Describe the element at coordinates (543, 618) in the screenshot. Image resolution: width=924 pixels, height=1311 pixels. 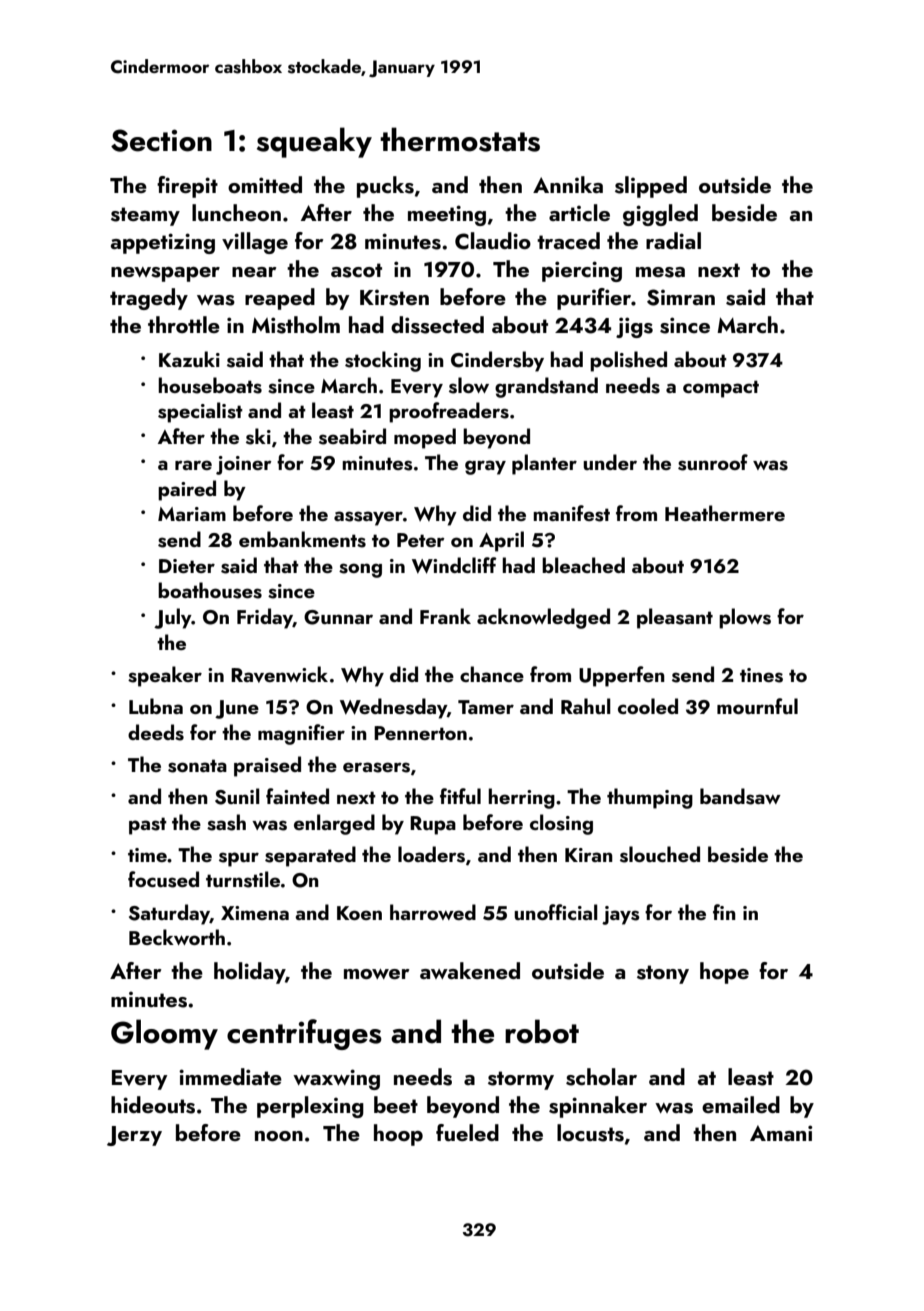
I see `acknowledged` at that location.
